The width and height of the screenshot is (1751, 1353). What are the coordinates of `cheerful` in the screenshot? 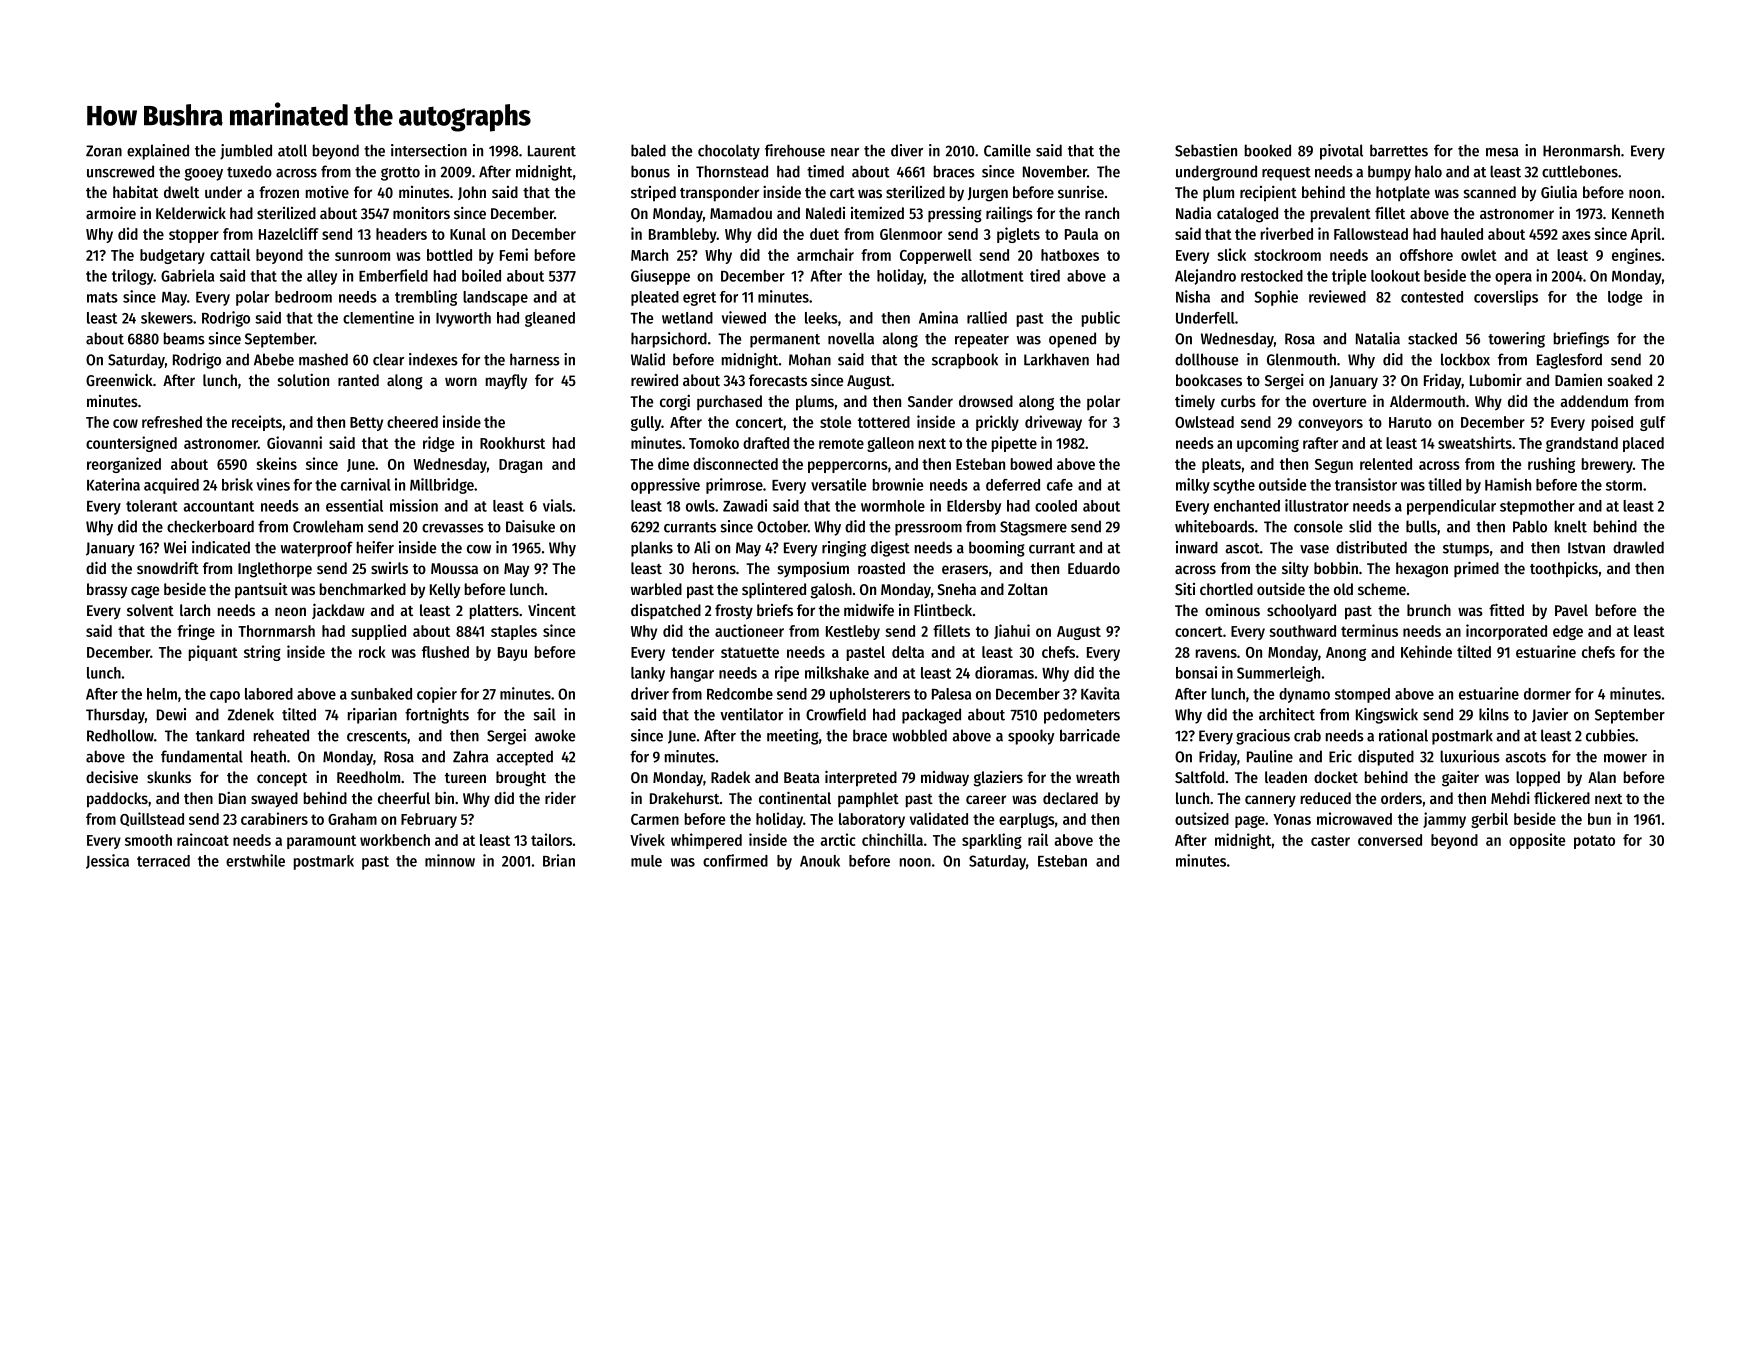 It's located at (404, 798).
